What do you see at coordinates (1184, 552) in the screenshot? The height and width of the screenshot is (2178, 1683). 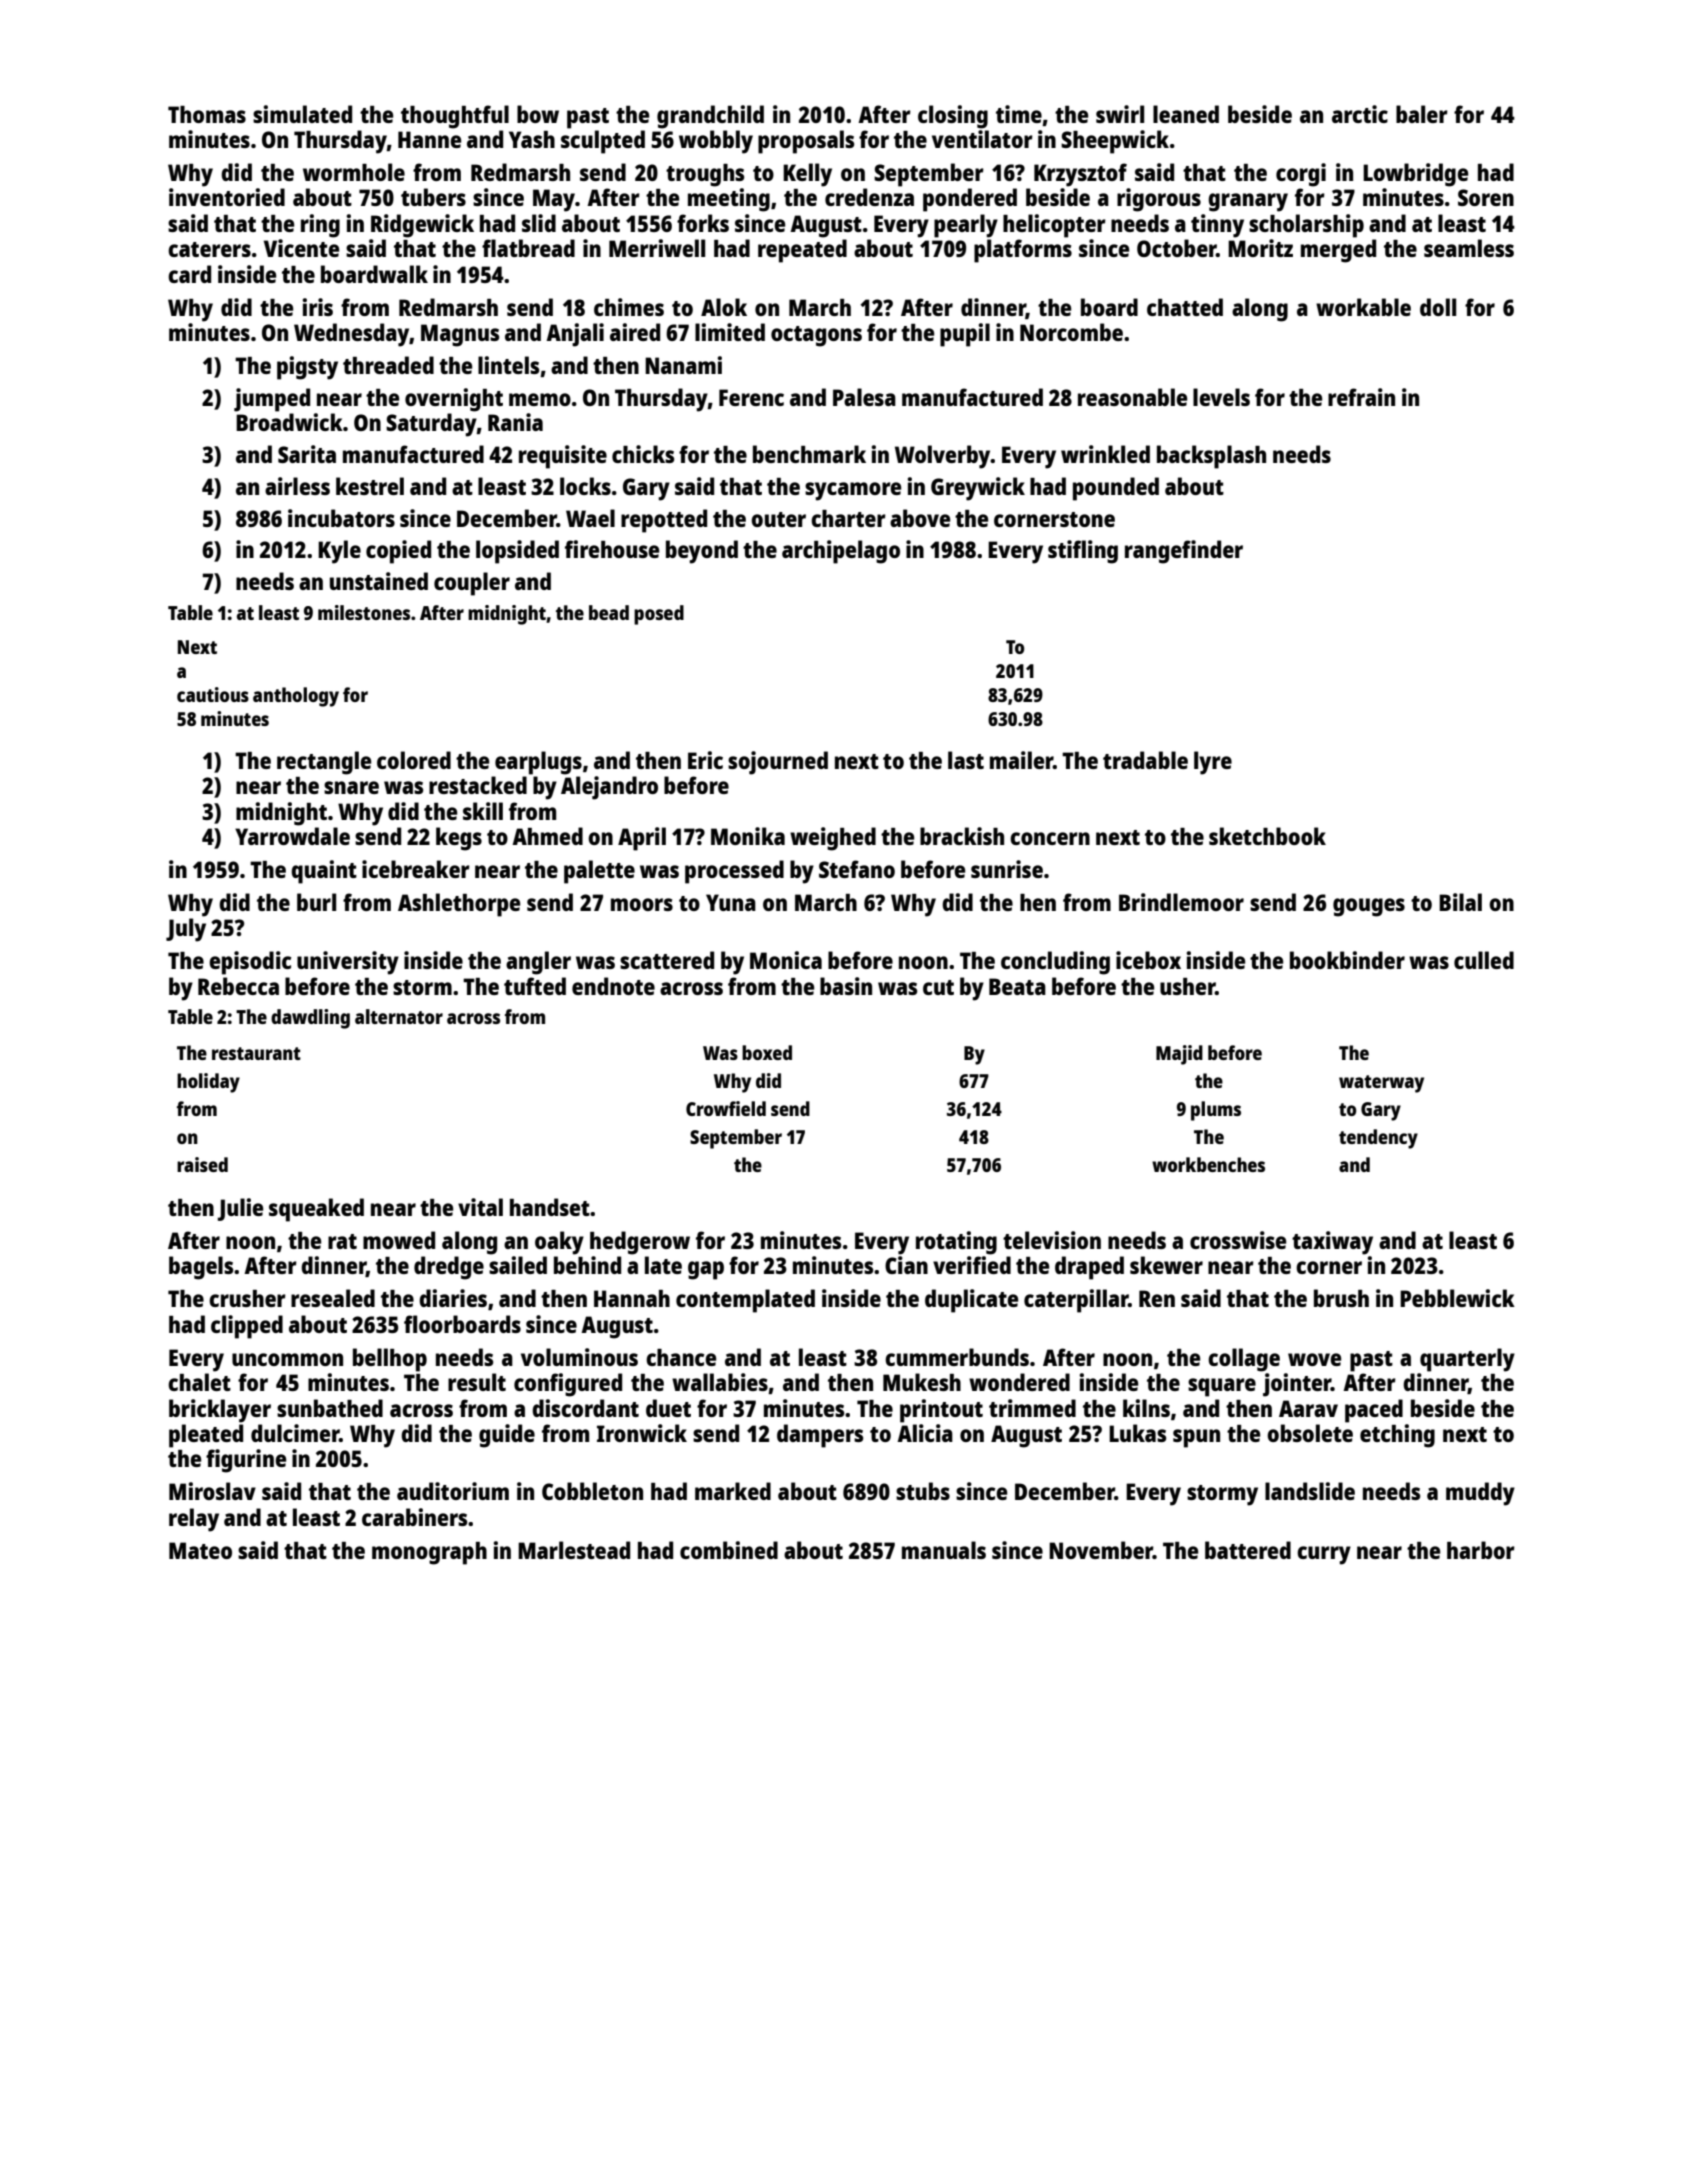 I see `rangefinder` at bounding box center [1184, 552].
